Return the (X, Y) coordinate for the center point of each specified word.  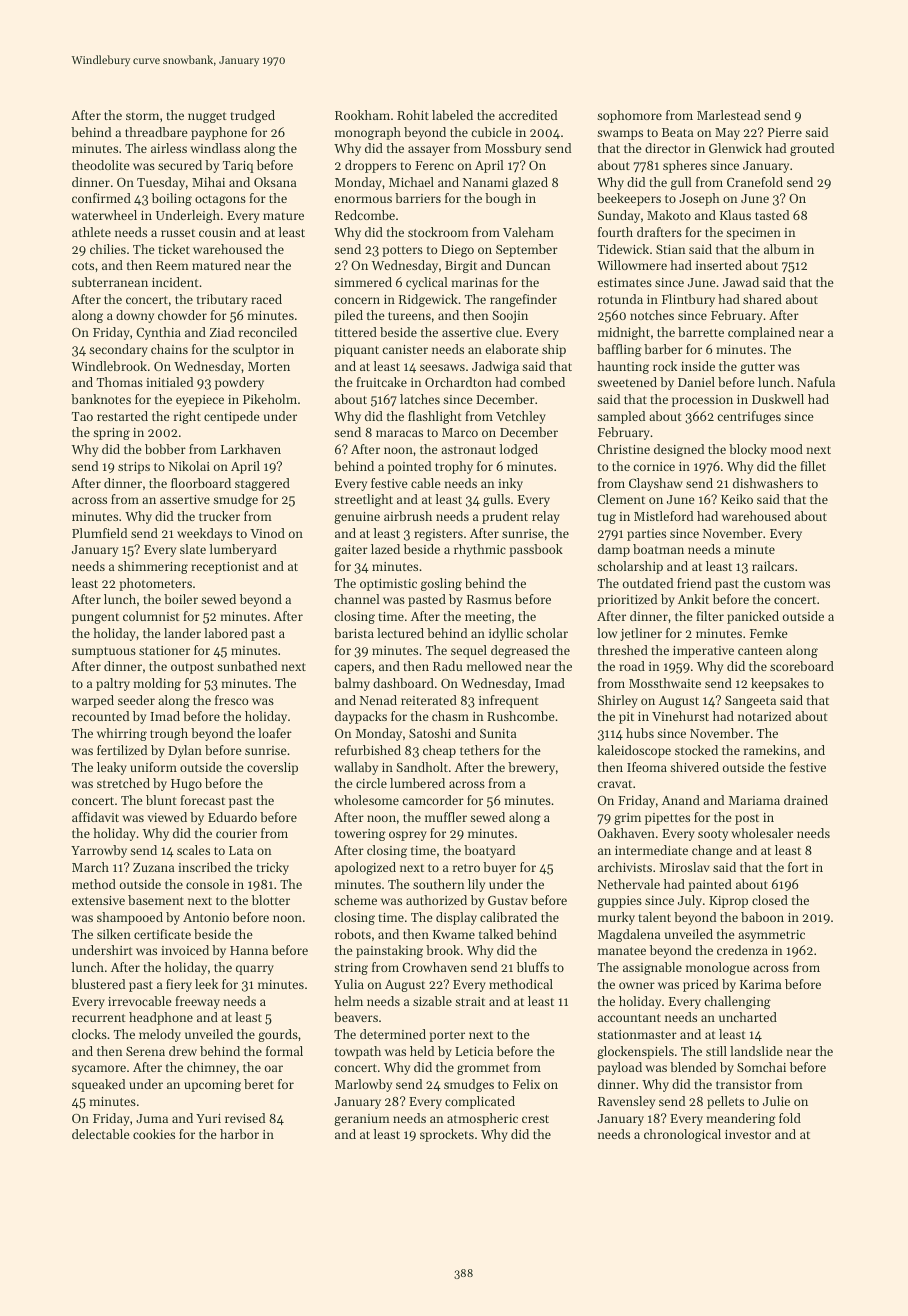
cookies (154, 1134)
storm (142, 116)
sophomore (629, 116)
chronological (682, 1135)
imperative (703, 652)
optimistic (388, 585)
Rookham (362, 115)
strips (134, 468)
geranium (362, 1120)
